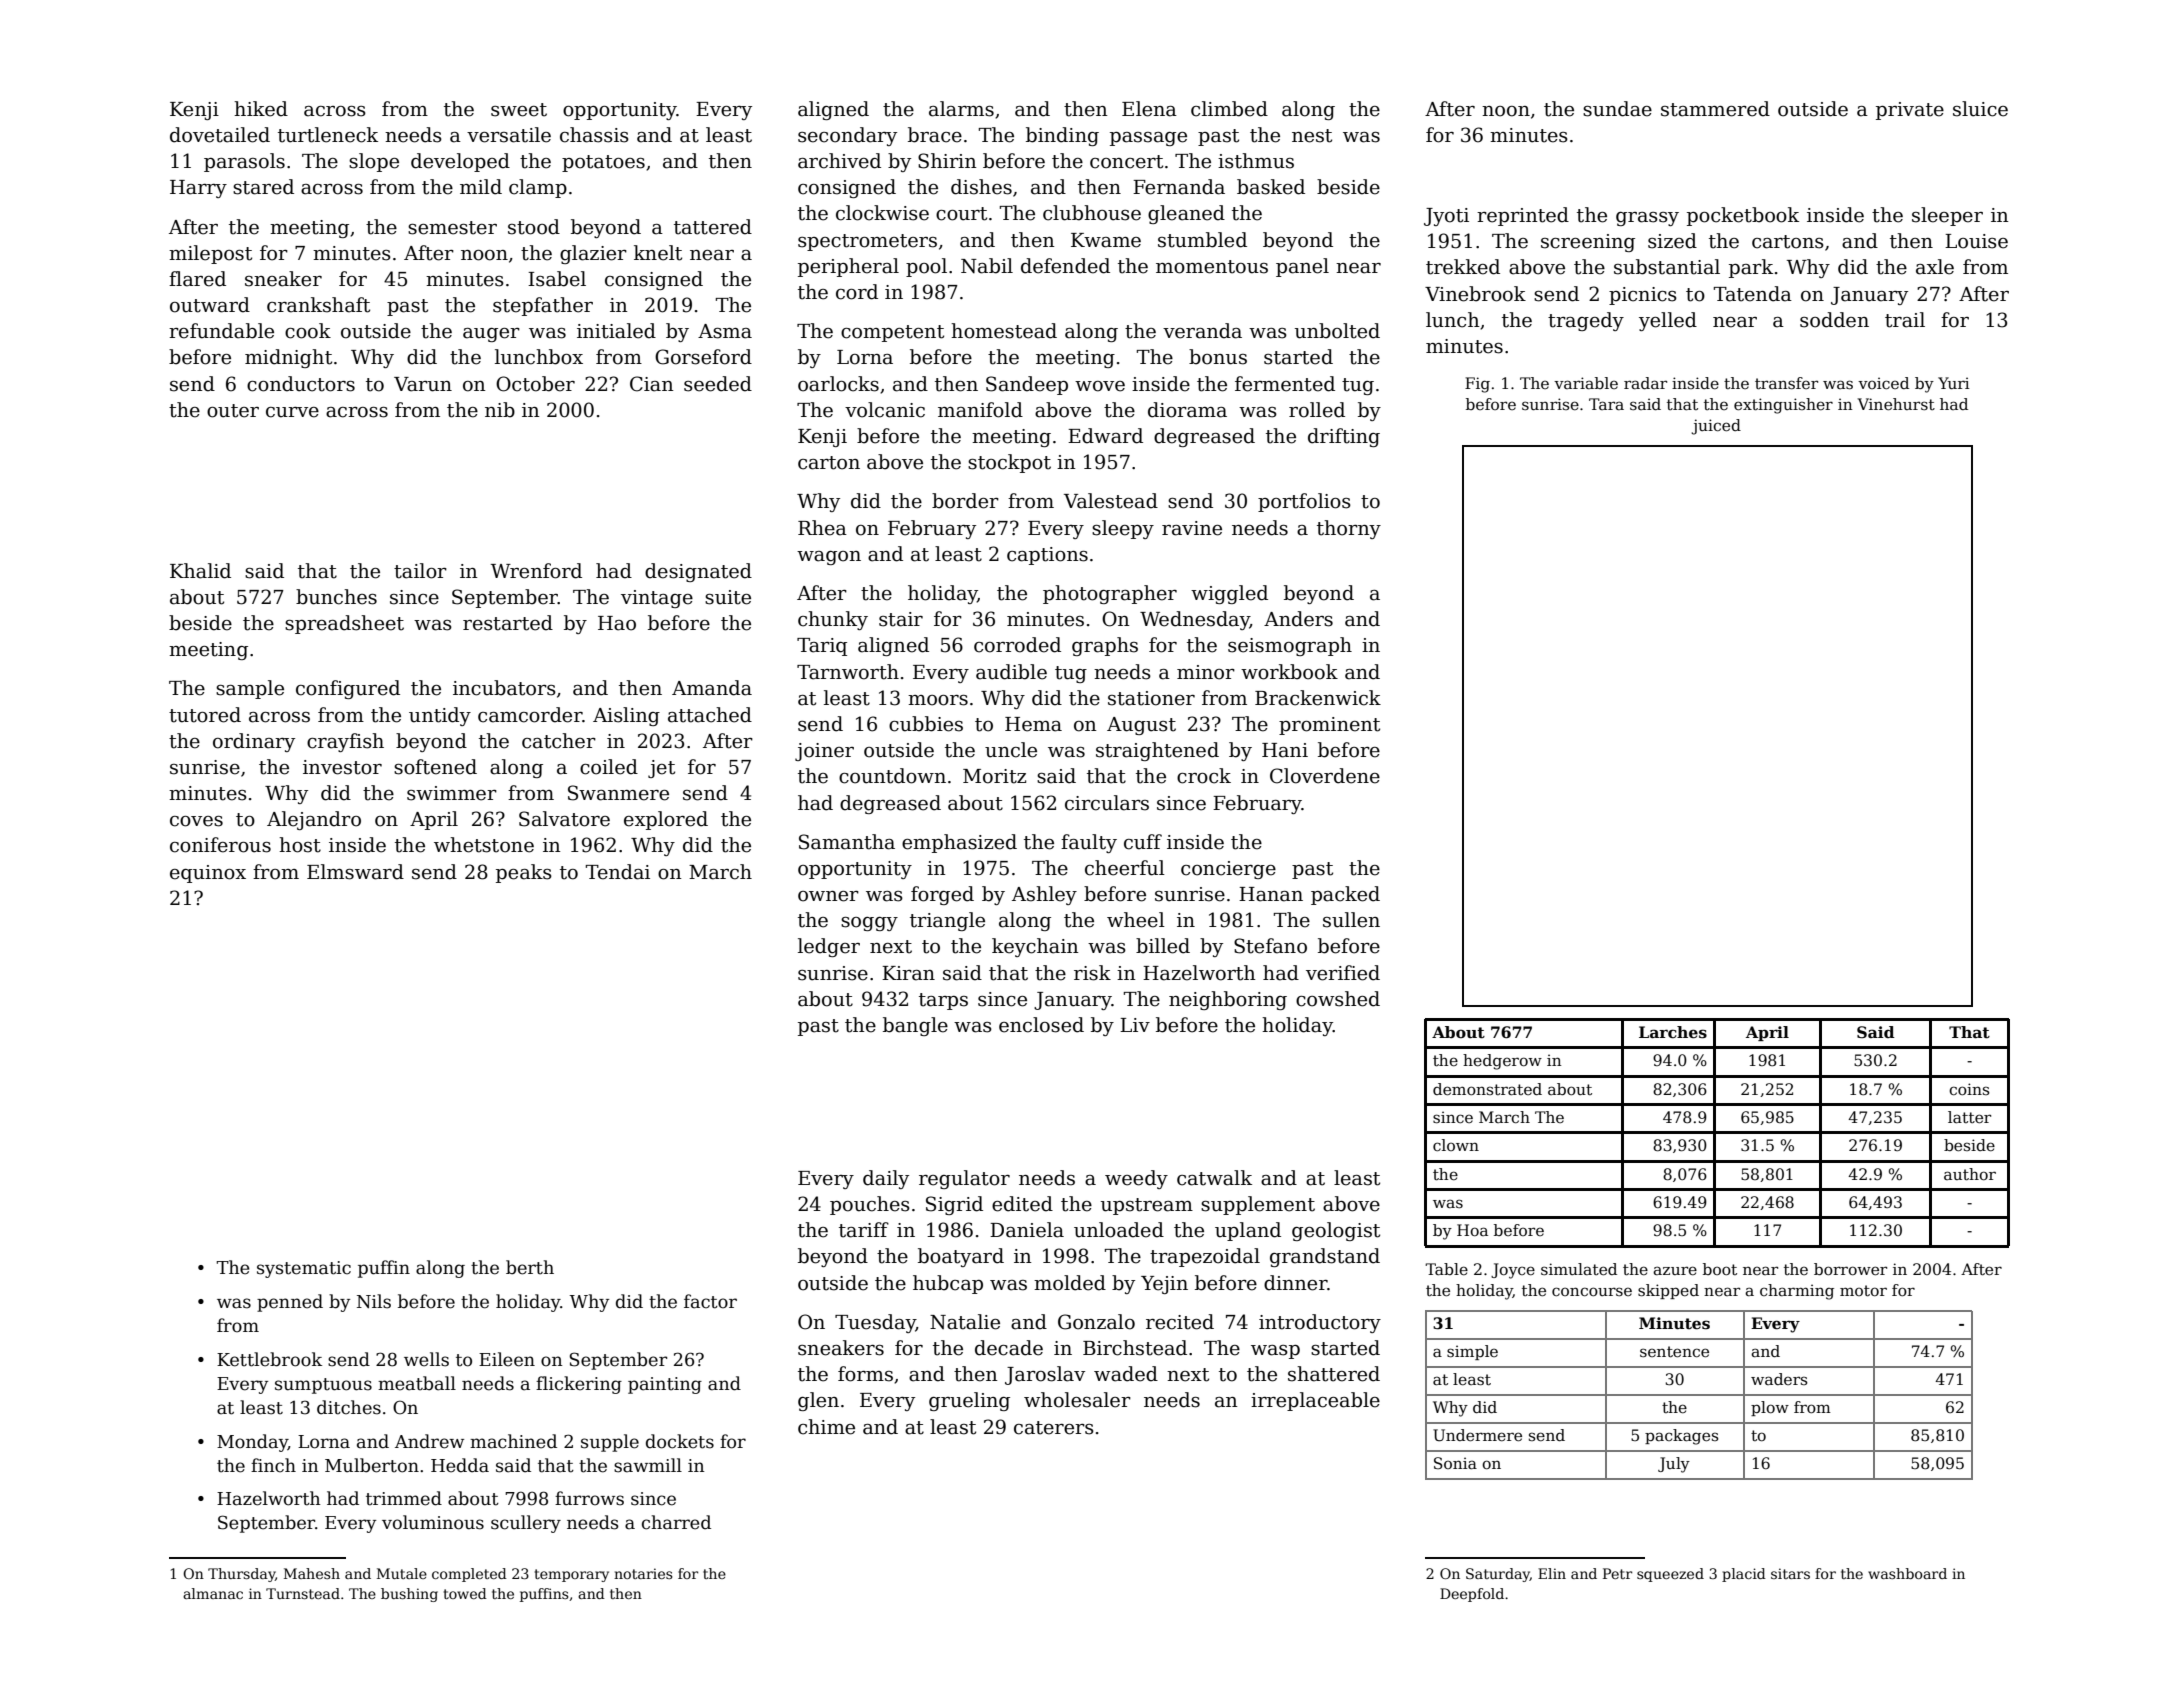  I want to click on reprinted, so click(1523, 216).
